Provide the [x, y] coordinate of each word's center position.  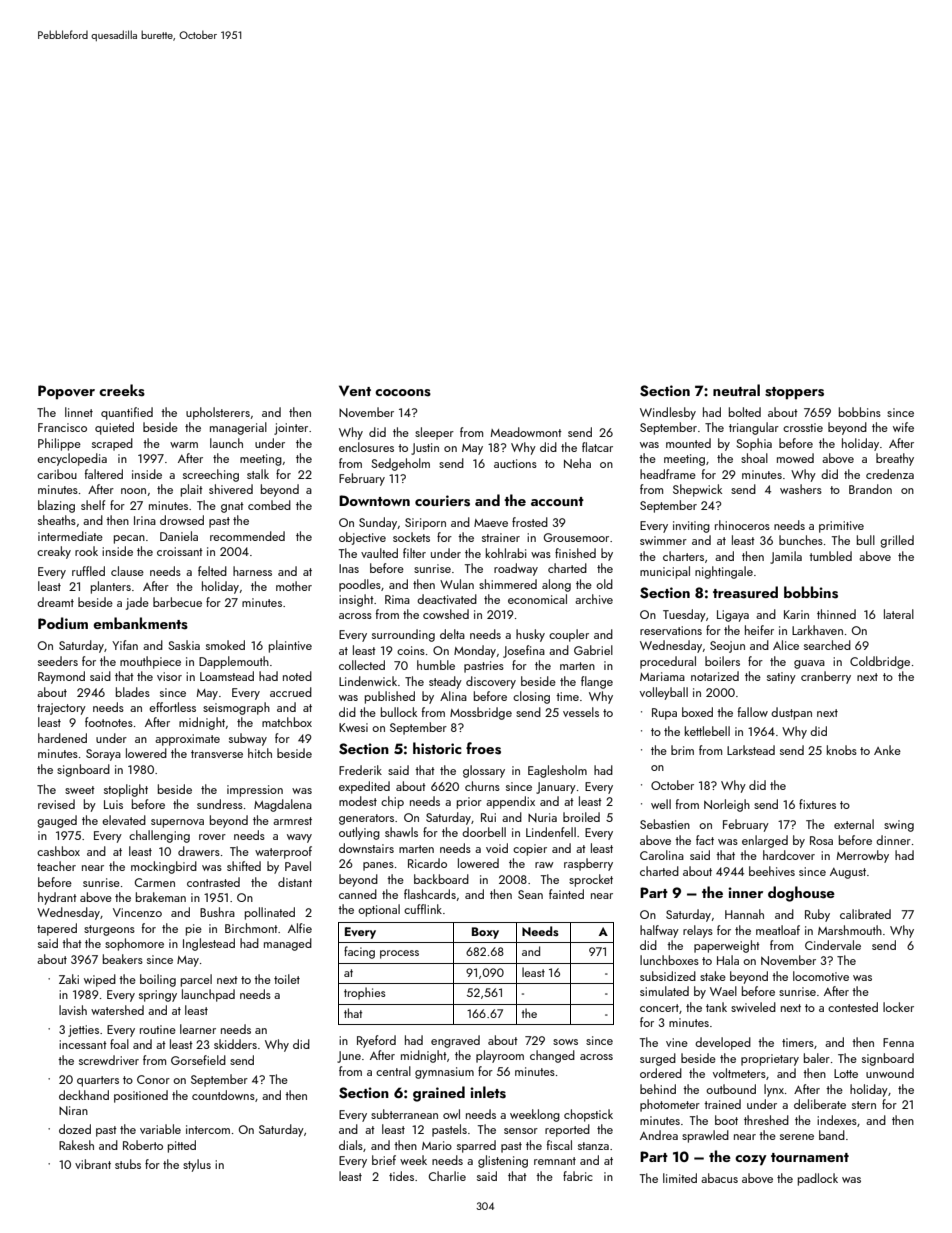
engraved [455, 1041]
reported [567, 1130]
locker [898, 1007]
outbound [731, 1089]
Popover [66, 392]
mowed [795, 458]
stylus [197, 1165]
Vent [355, 390]
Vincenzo [137, 912]
